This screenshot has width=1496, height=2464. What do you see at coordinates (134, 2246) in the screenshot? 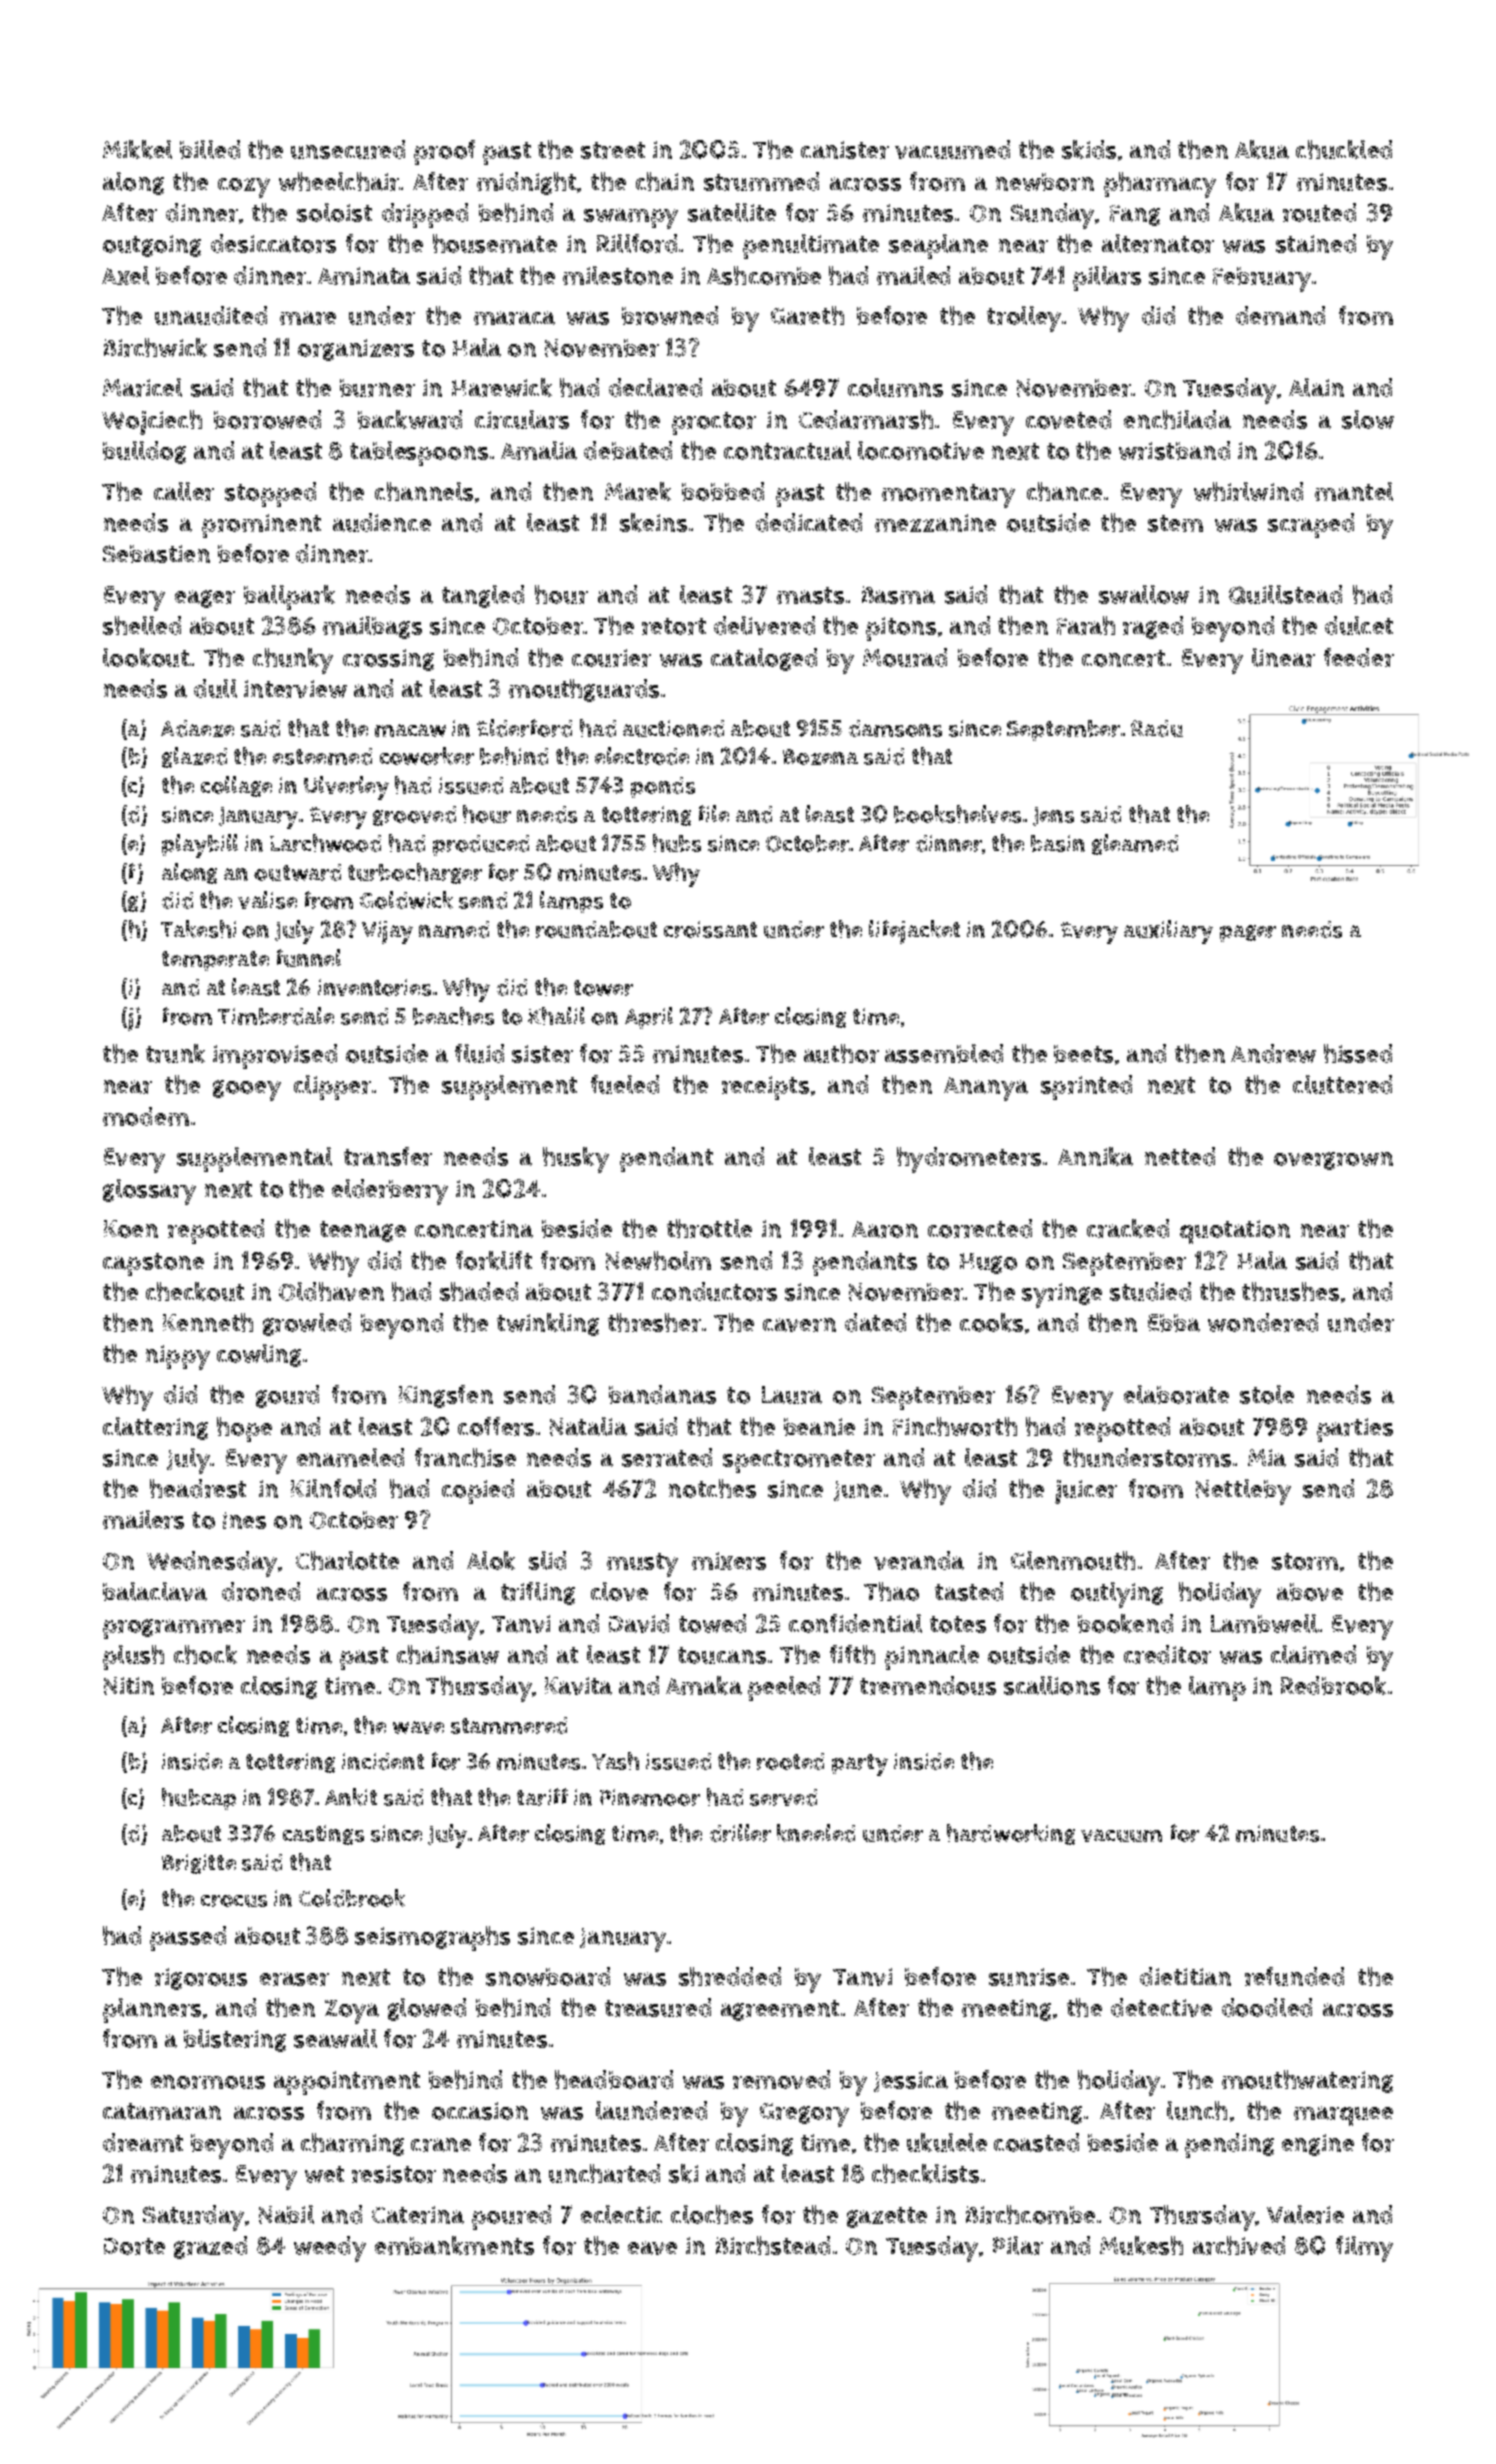
I see `Dorte` at bounding box center [134, 2246].
